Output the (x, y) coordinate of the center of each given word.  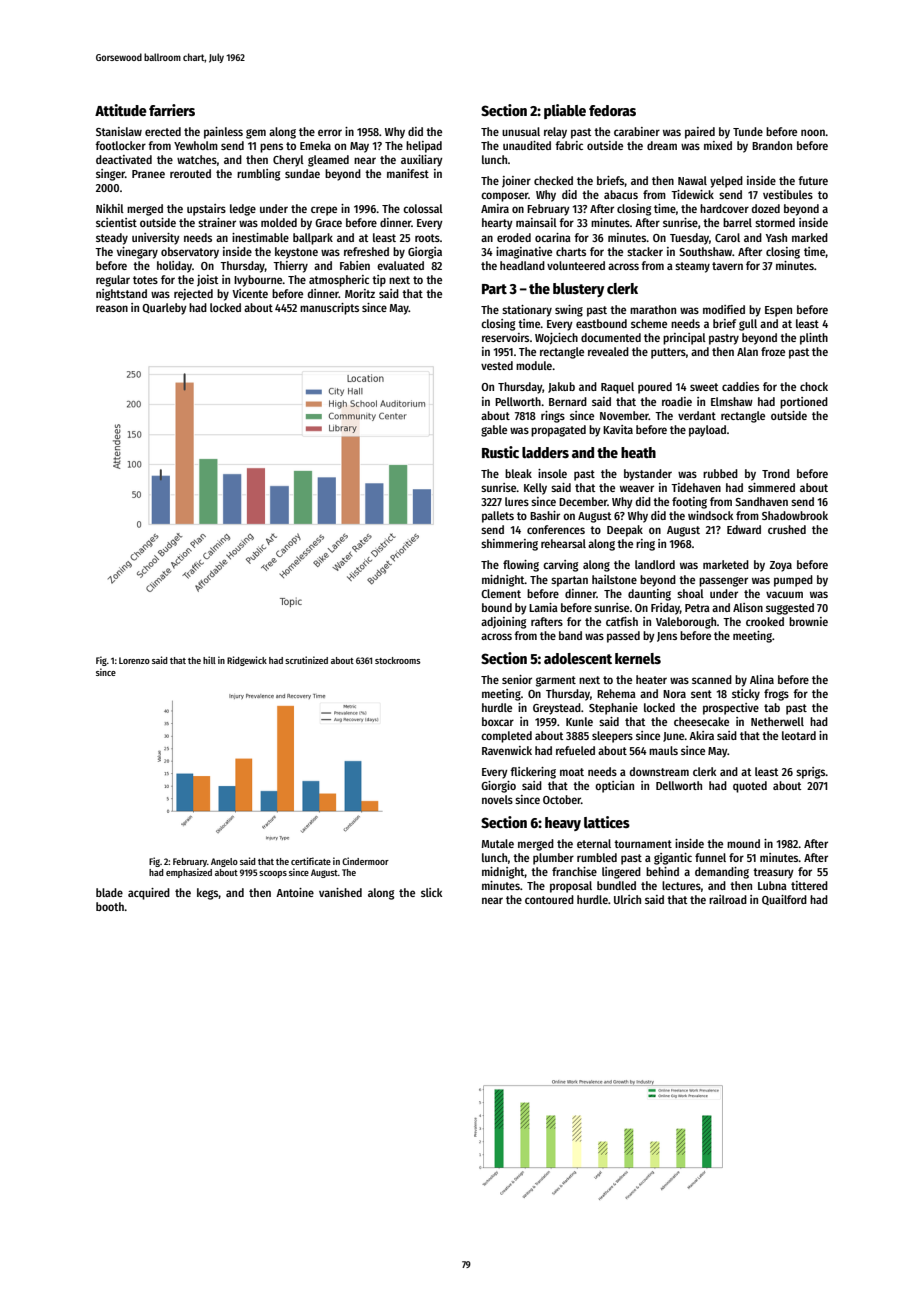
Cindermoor (365, 861)
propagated (558, 431)
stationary (527, 311)
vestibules (788, 194)
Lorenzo (134, 660)
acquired (149, 894)
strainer (217, 222)
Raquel (617, 388)
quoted (750, 787)
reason (112, 308)
